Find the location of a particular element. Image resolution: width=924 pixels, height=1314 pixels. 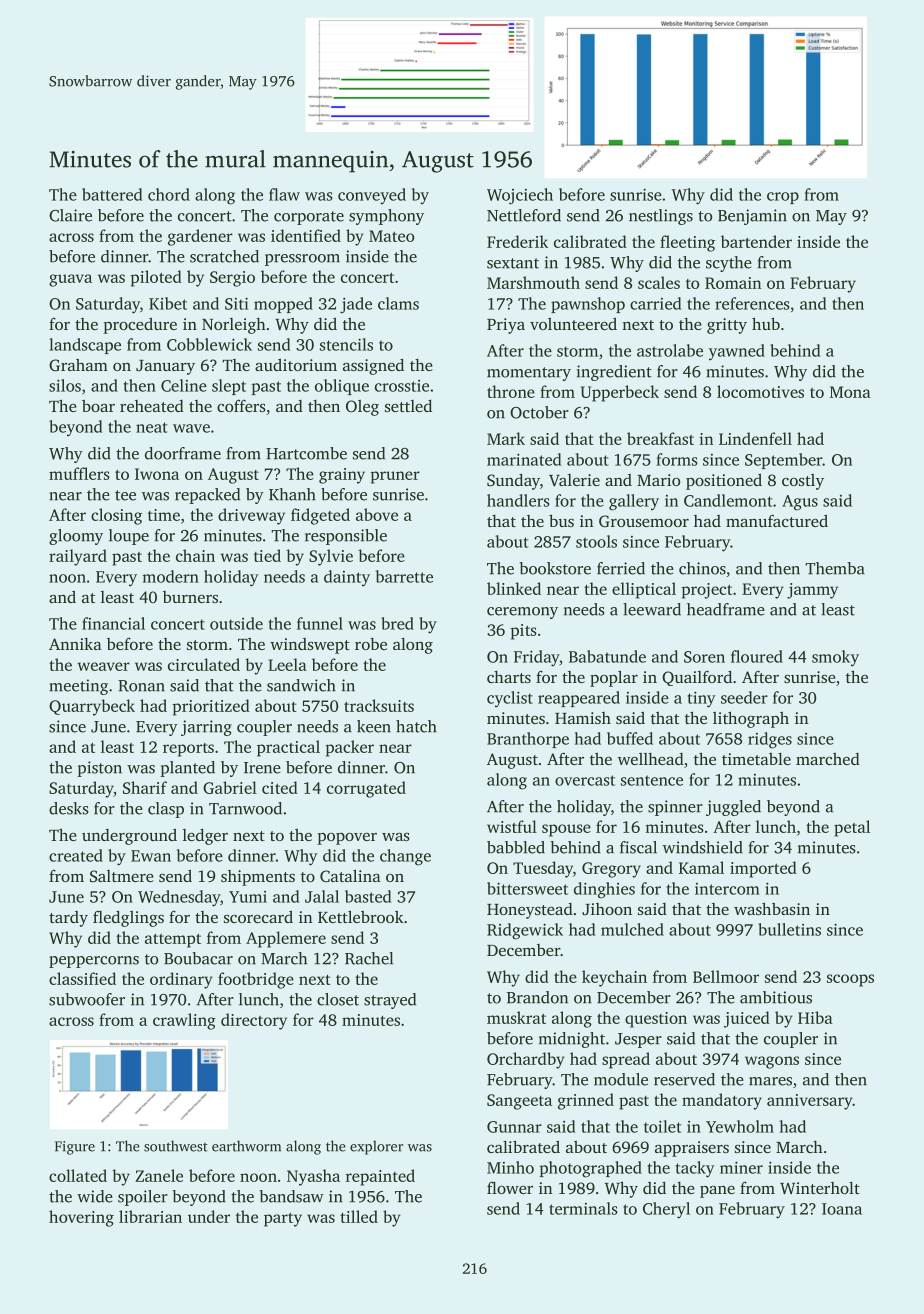

flower is located at coordinates (510, 1187).
